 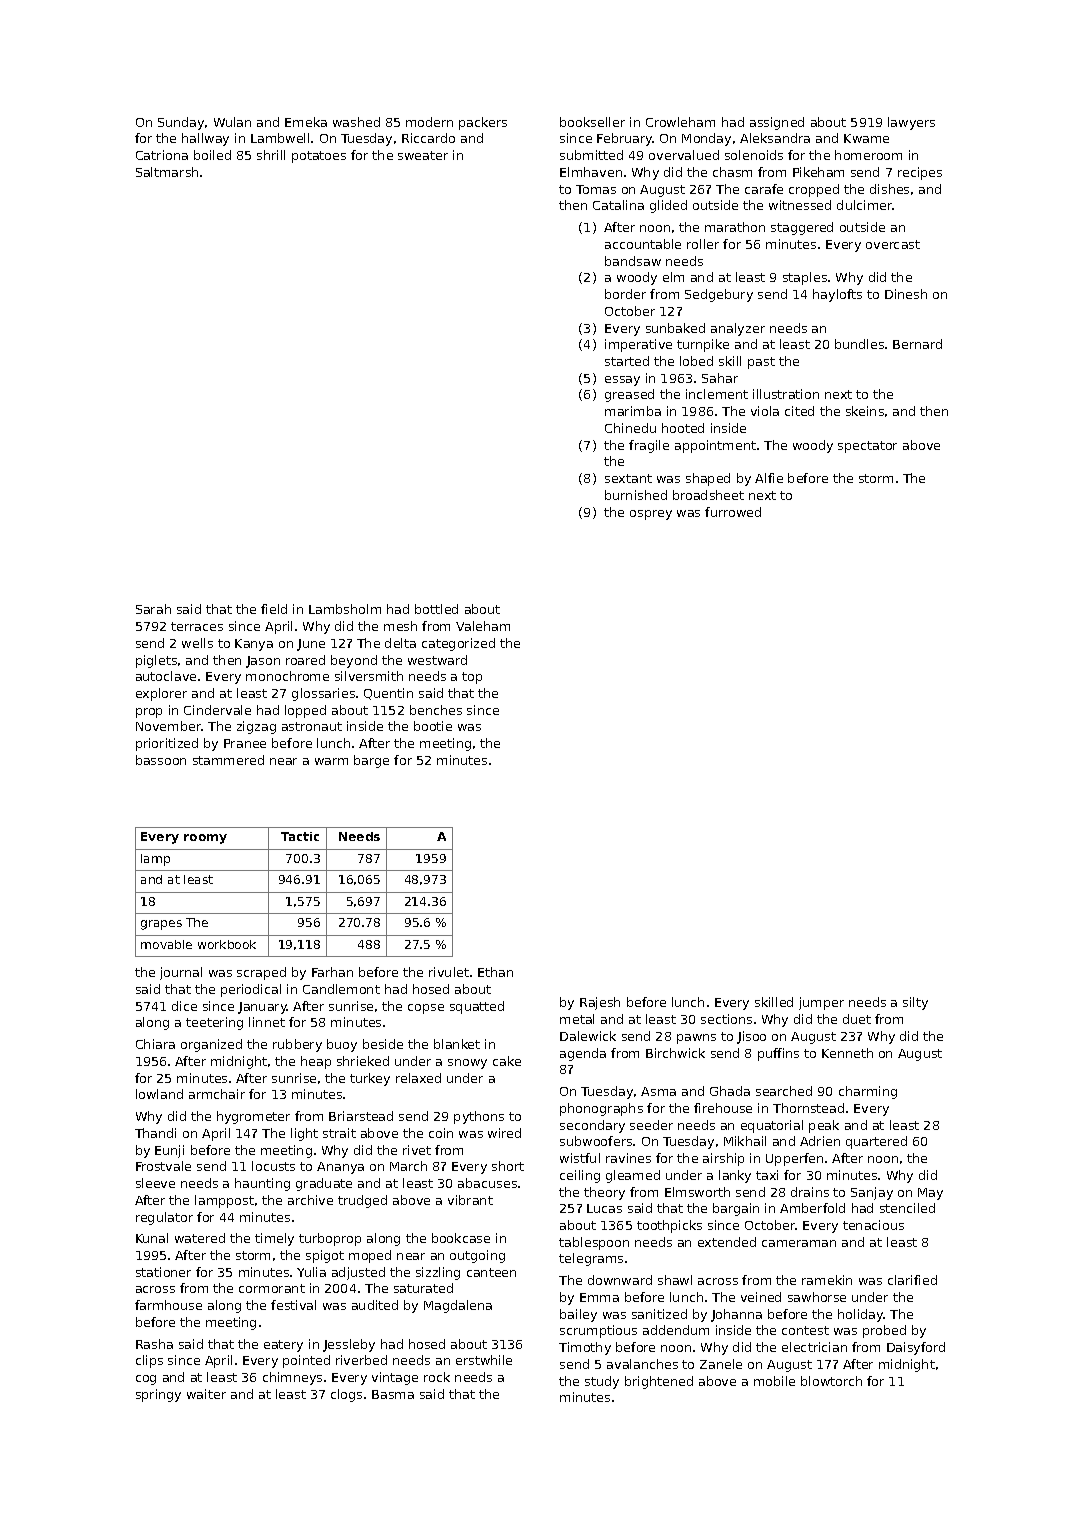 What do you see at coordinates (680, 122) in the screenshot?
I see `Crowleham` at bounding box center [680, 122].
